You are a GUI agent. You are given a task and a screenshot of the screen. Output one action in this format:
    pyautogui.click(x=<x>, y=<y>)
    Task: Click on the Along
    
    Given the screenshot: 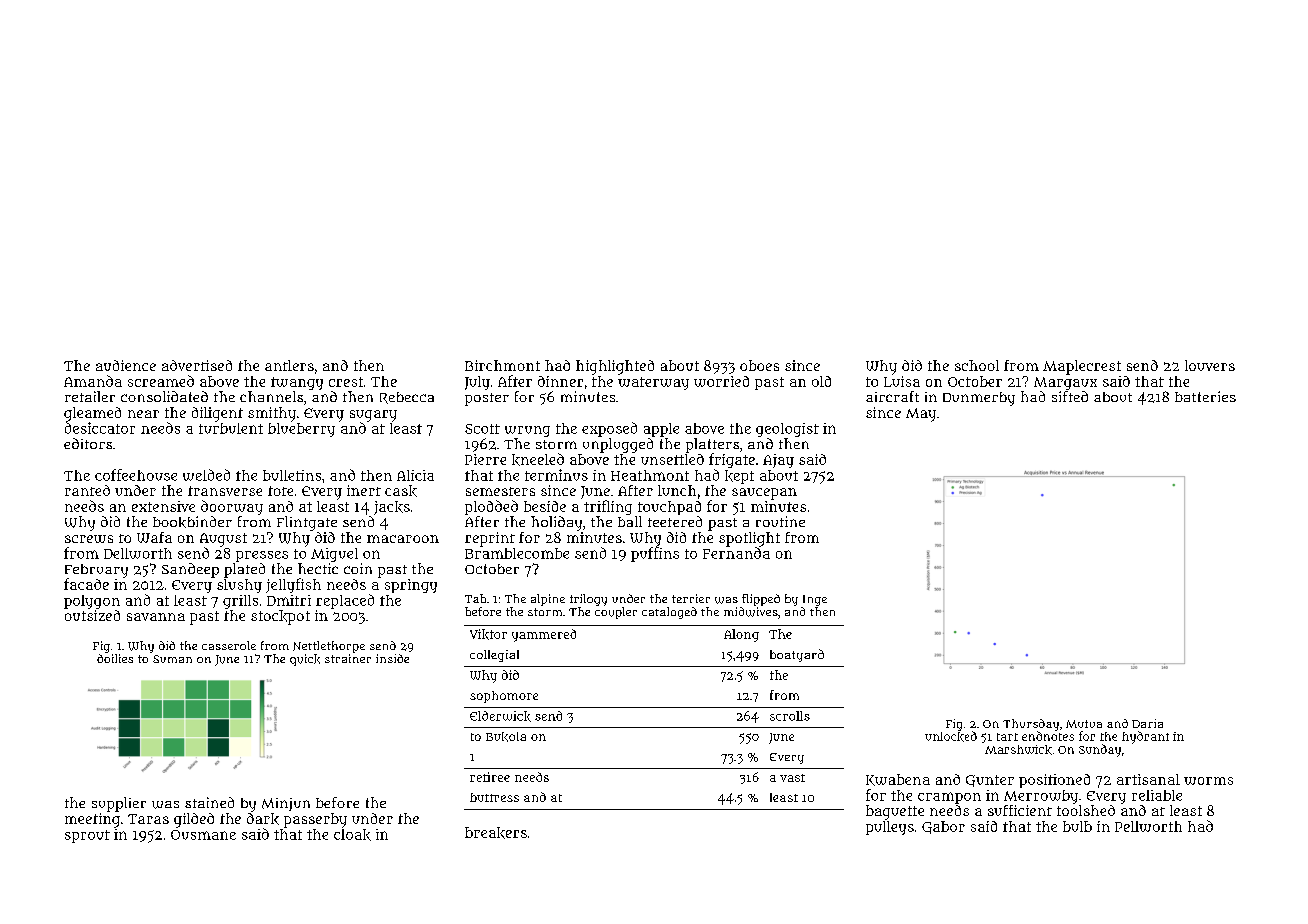 What is the action you would take?
    pyautogui.click(x=741, y=635)
